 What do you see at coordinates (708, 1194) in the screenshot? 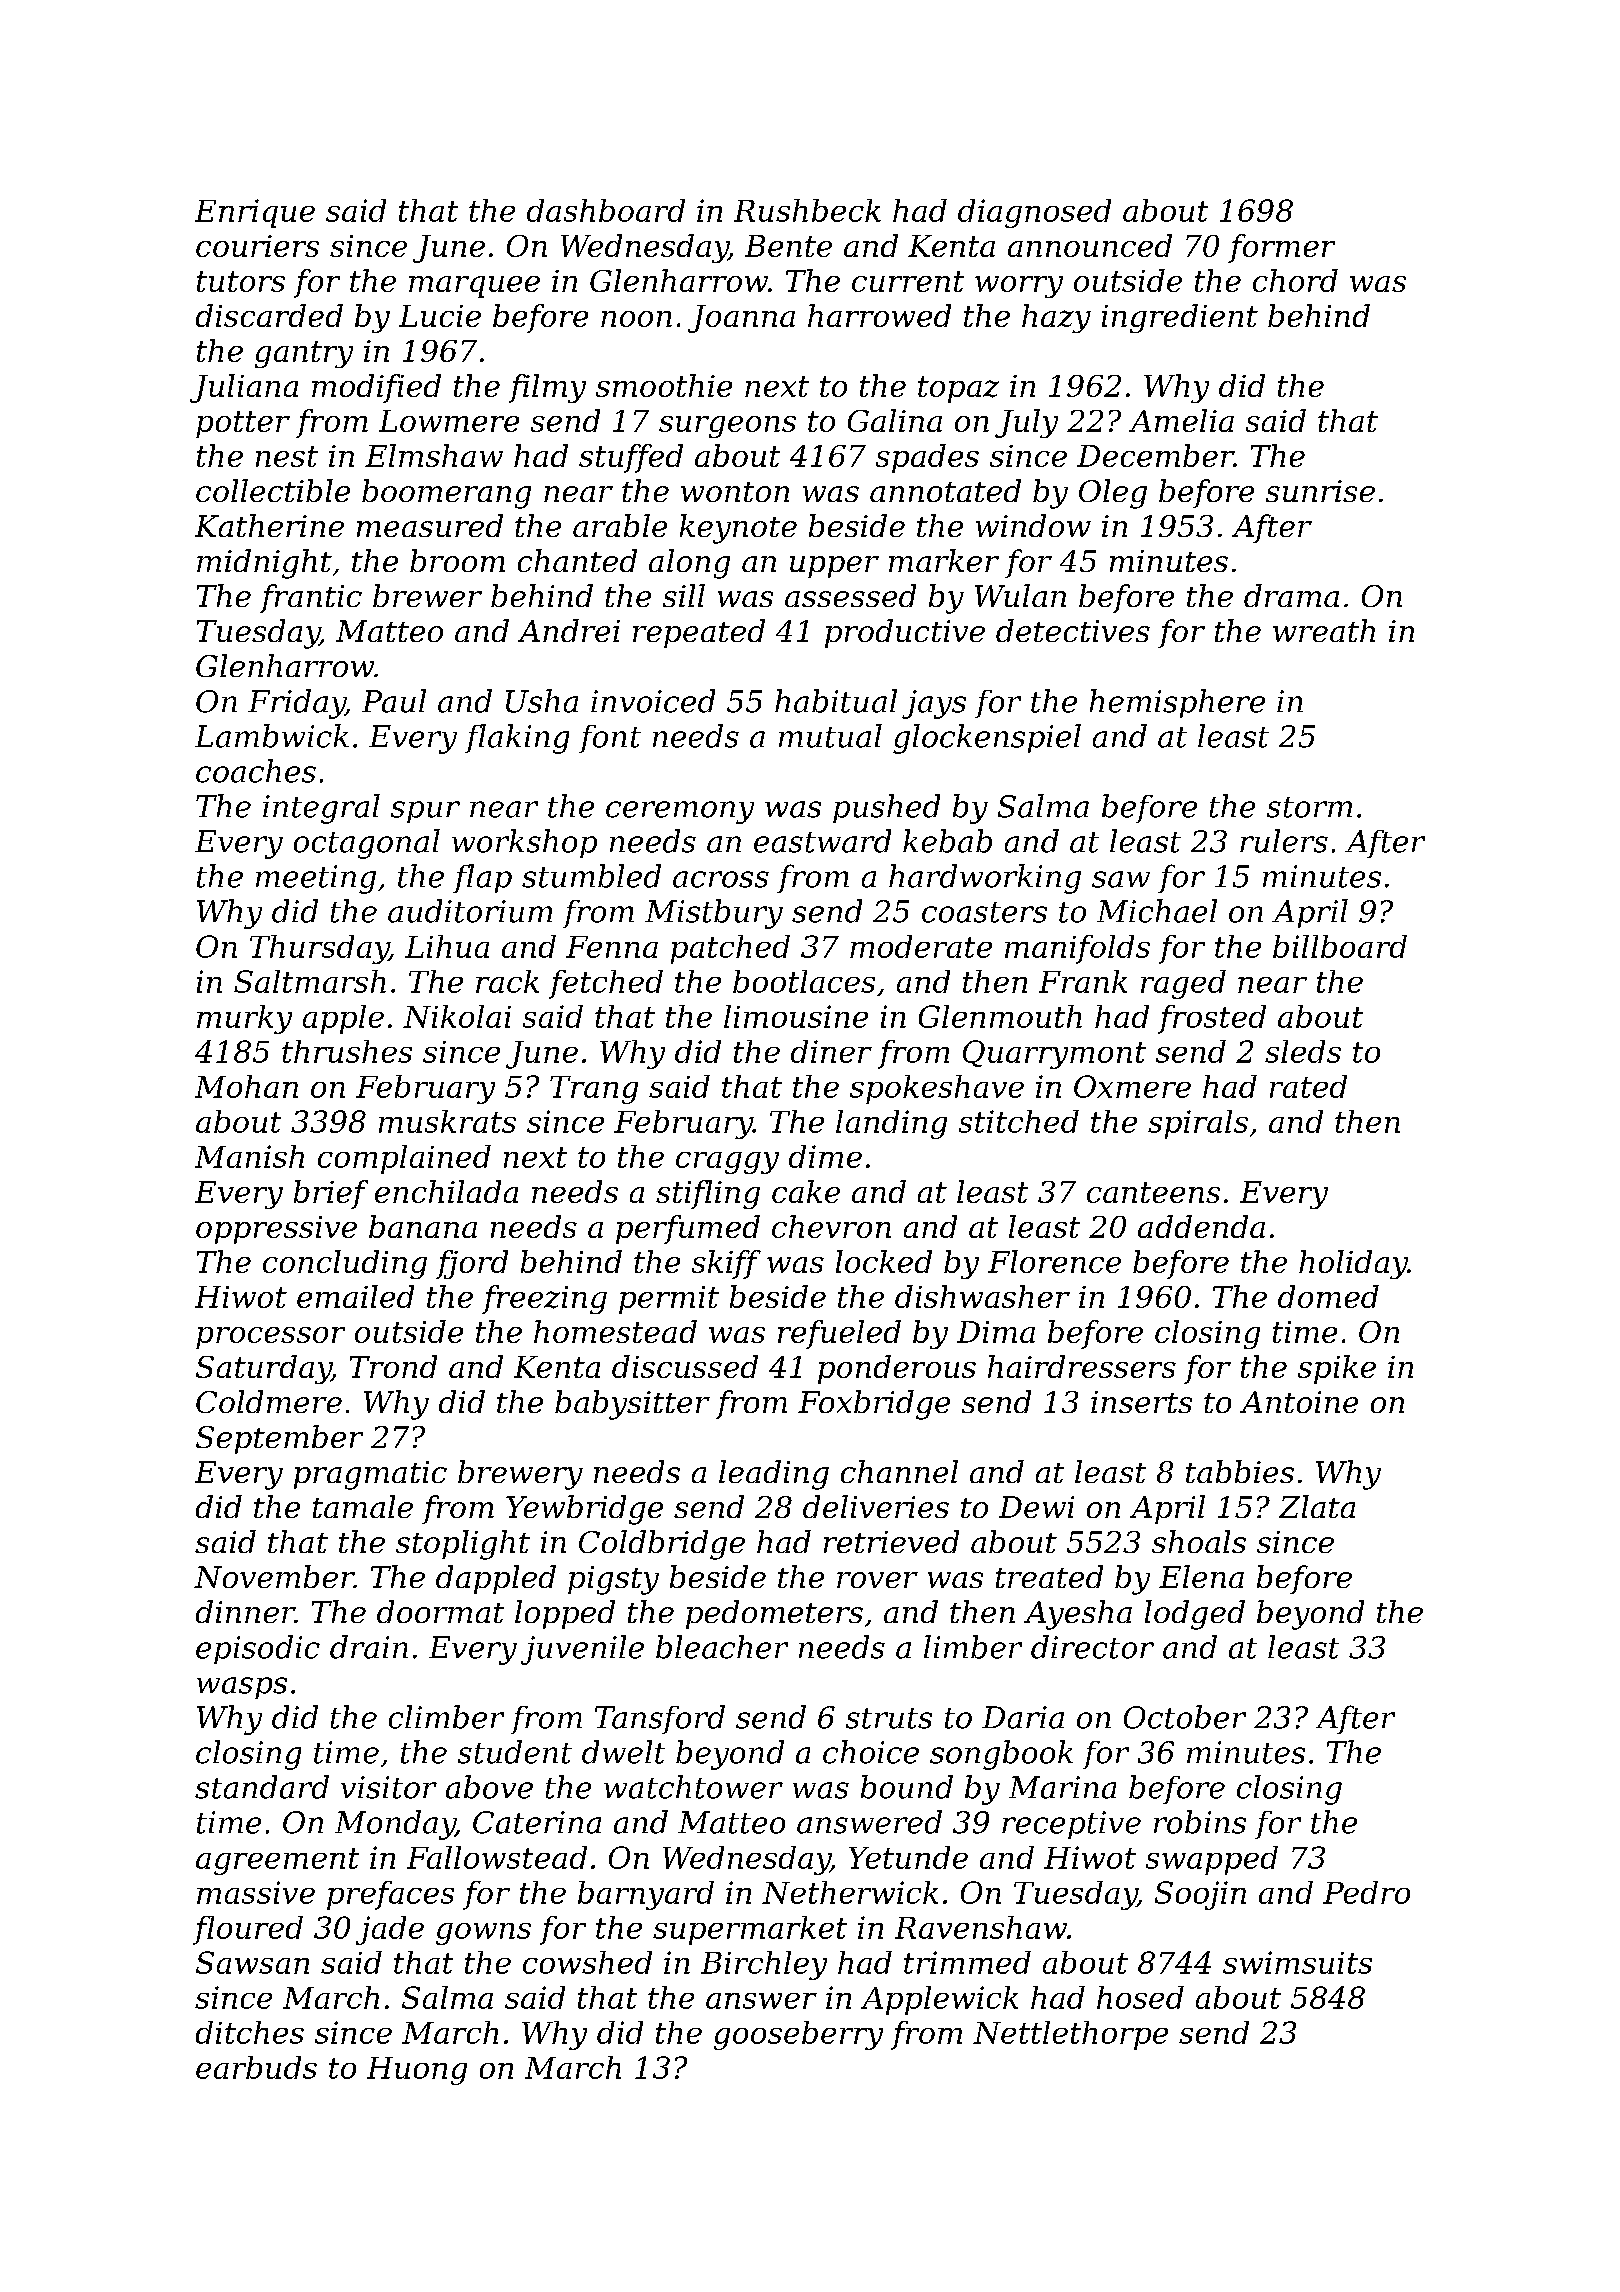
I see `stifling` at bounding box center [708, 1194].
